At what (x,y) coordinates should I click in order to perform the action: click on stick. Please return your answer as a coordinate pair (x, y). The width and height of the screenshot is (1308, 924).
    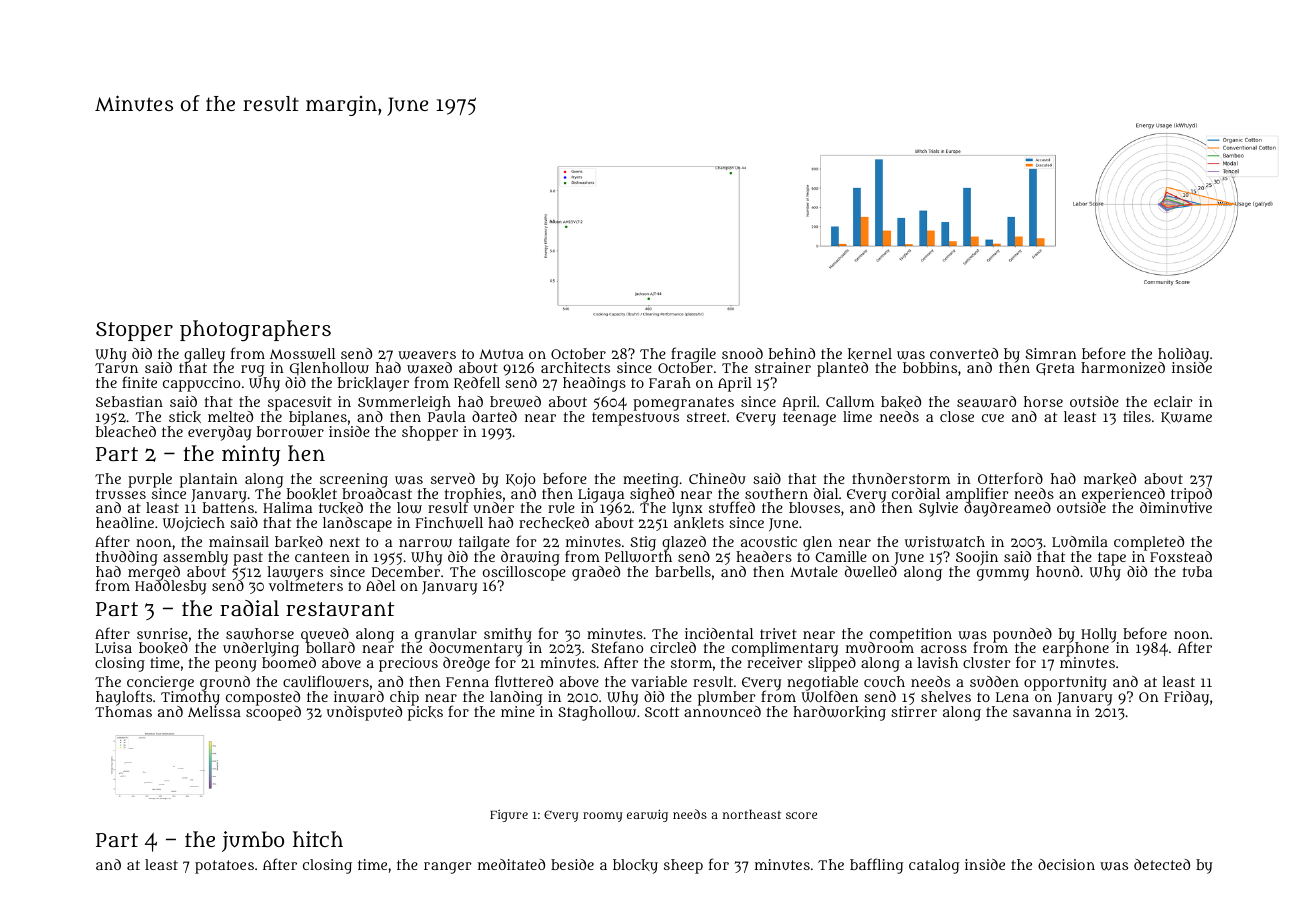
    Looking at the image, I should click on (185, 417).
